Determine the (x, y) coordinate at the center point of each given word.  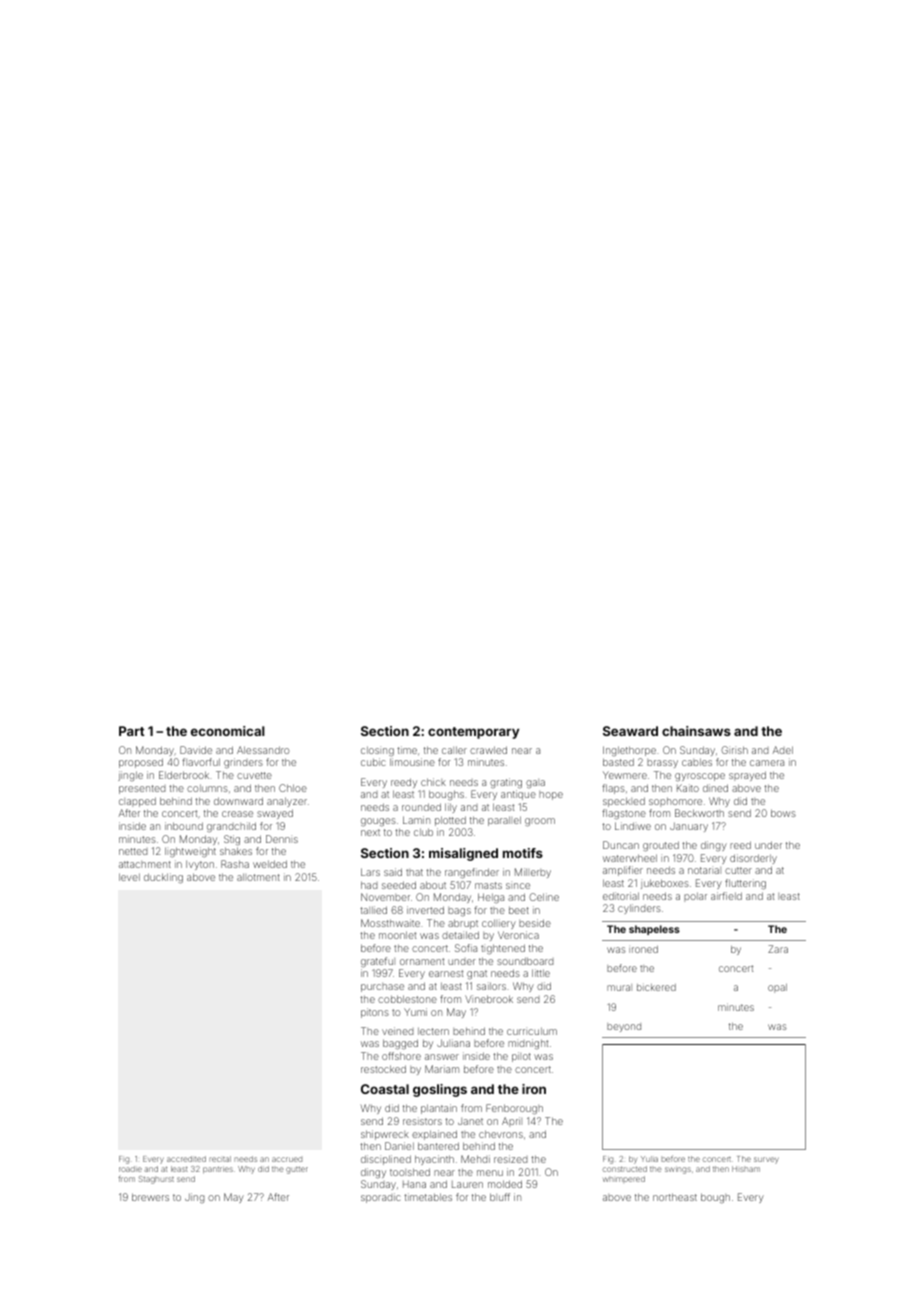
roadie (130, 1169)
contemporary (473, 733)
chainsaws (696, 731)
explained (434, 1135)
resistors (422, 1121)
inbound (184, 826)
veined (398, 1031)
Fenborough (514, 1109)
